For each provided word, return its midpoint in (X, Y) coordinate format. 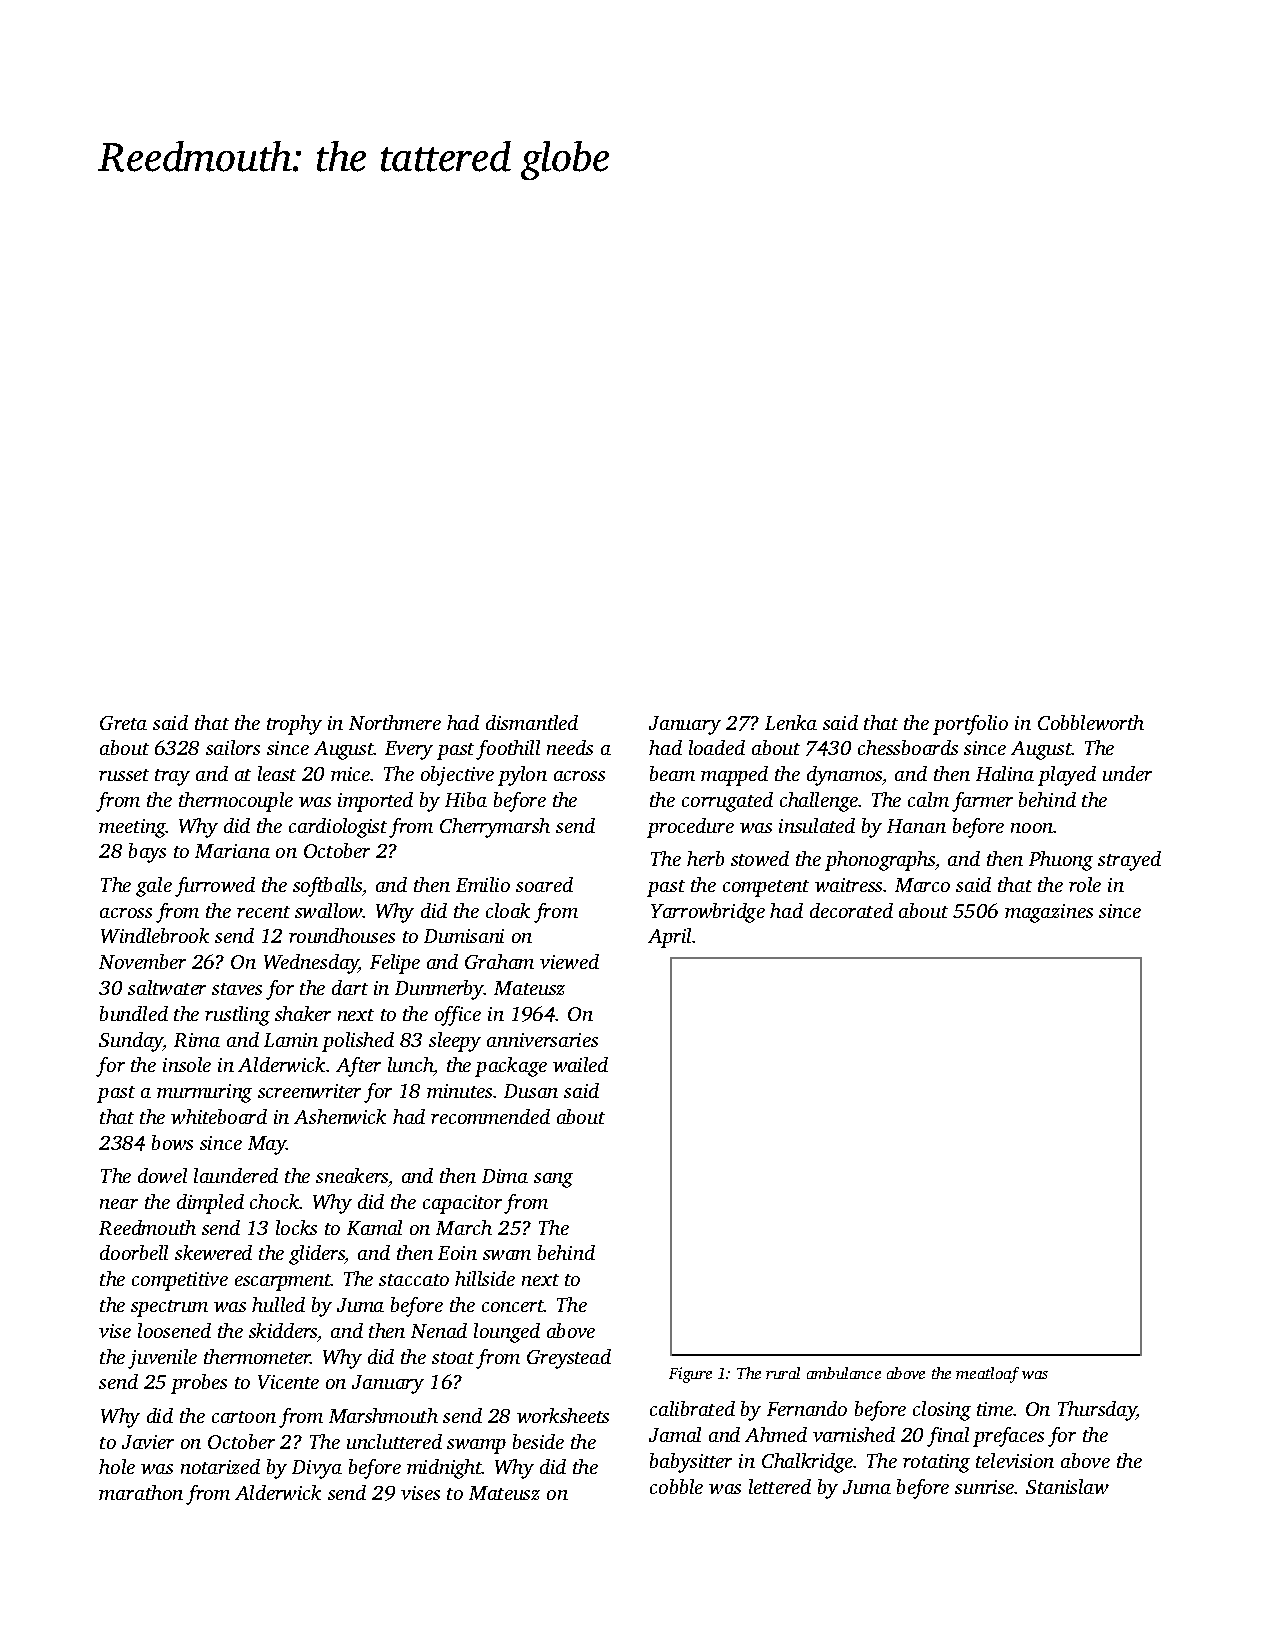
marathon (141, 1492)
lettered (780, 1486)
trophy (294, 725)
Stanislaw (1067, 1486)
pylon (522, 776)
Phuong (1061, 861)
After (358, 1067)
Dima (505, 1176)
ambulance (844, 1373)
